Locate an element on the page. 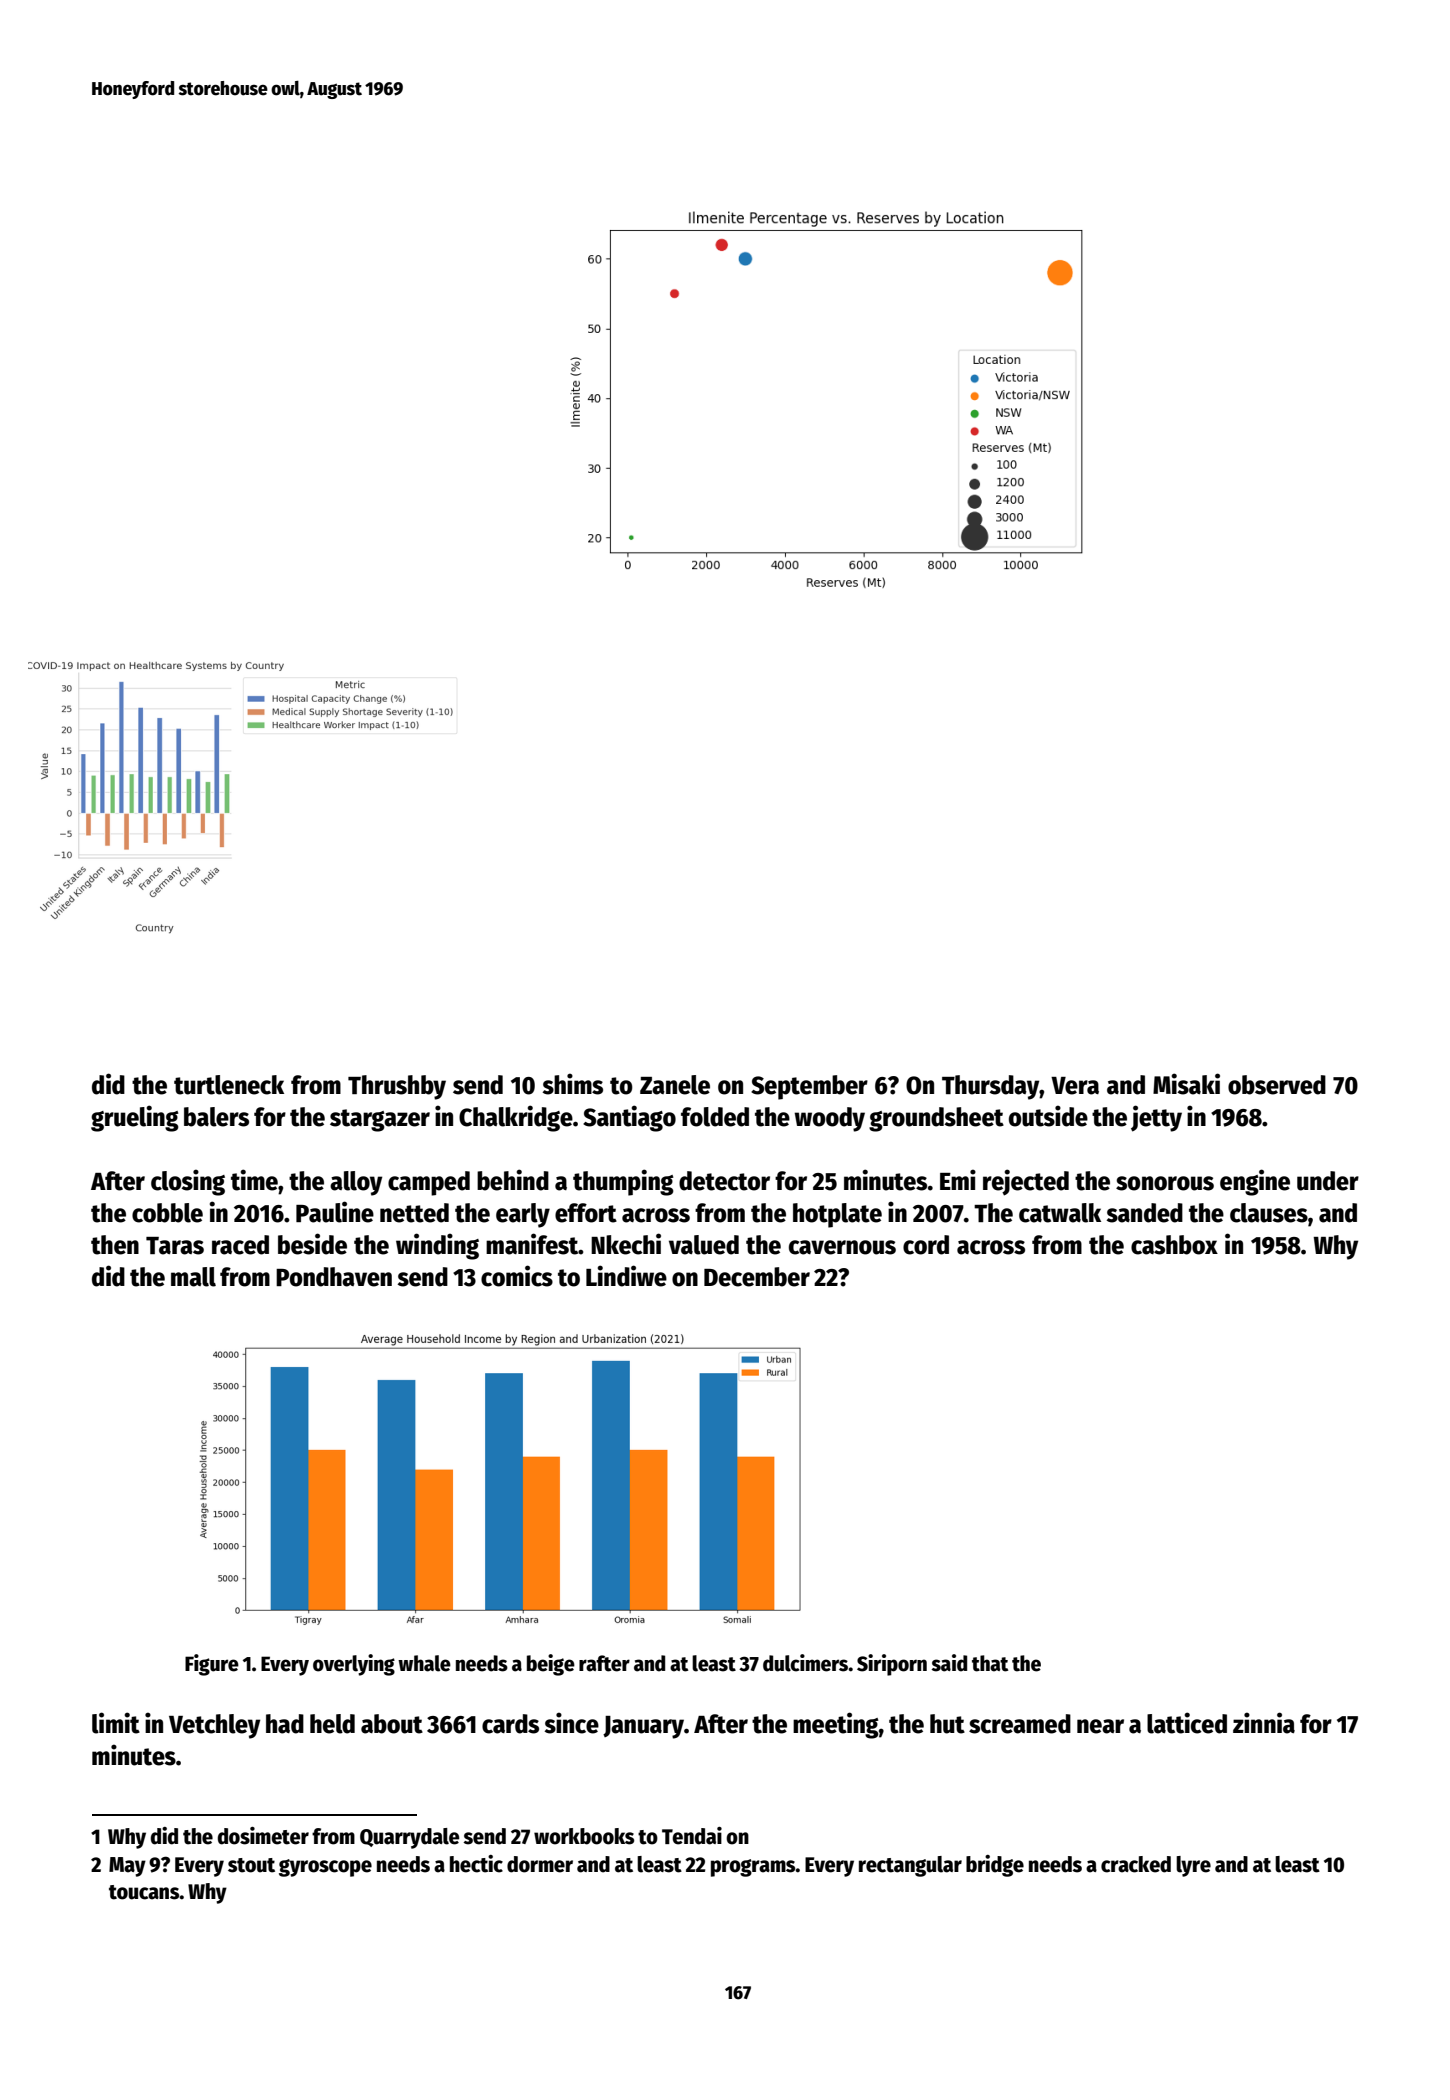 The image size is (1450, 2100). toucans is located at coordinates (144, 1892).
